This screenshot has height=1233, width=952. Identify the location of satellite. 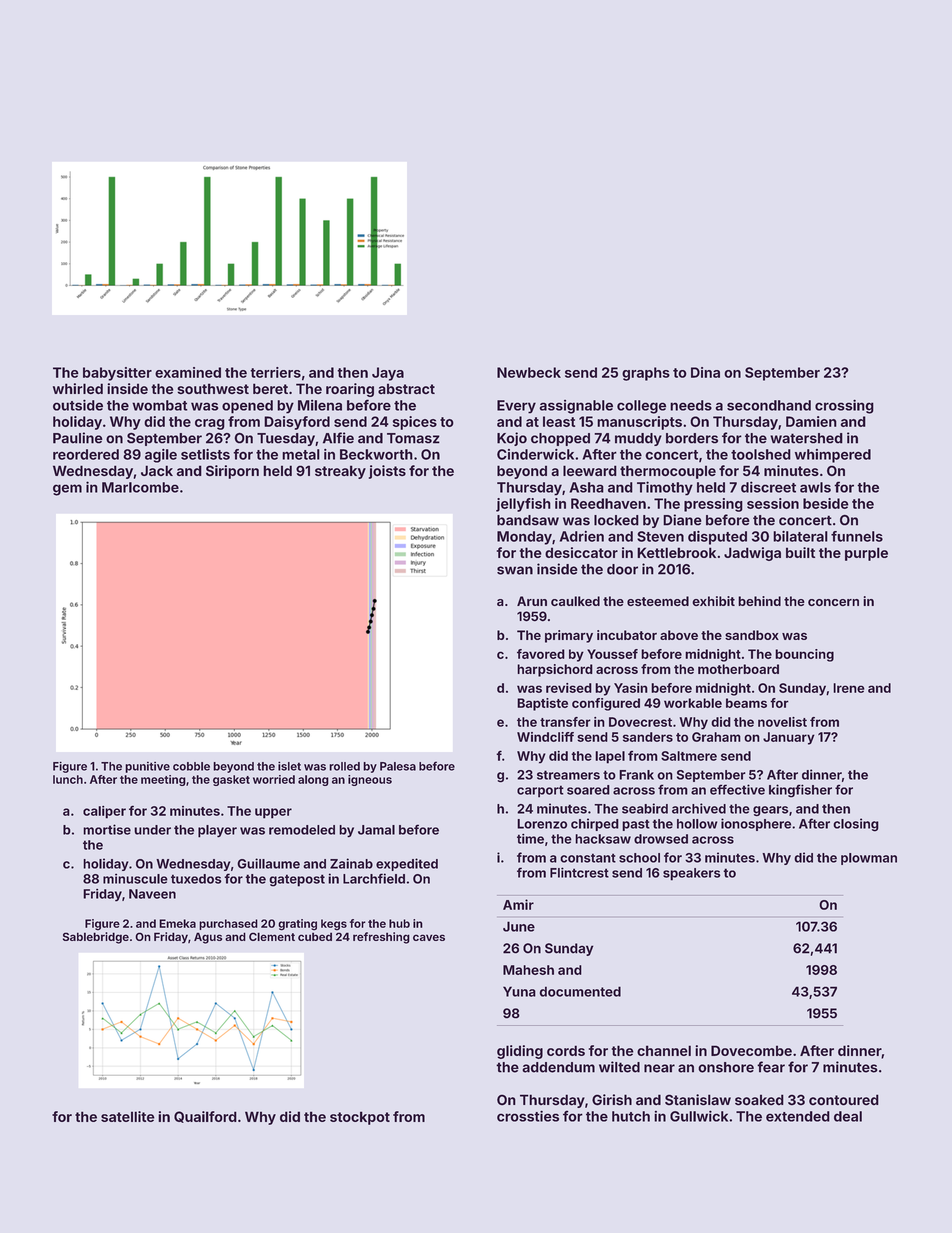
(128, 1116).
